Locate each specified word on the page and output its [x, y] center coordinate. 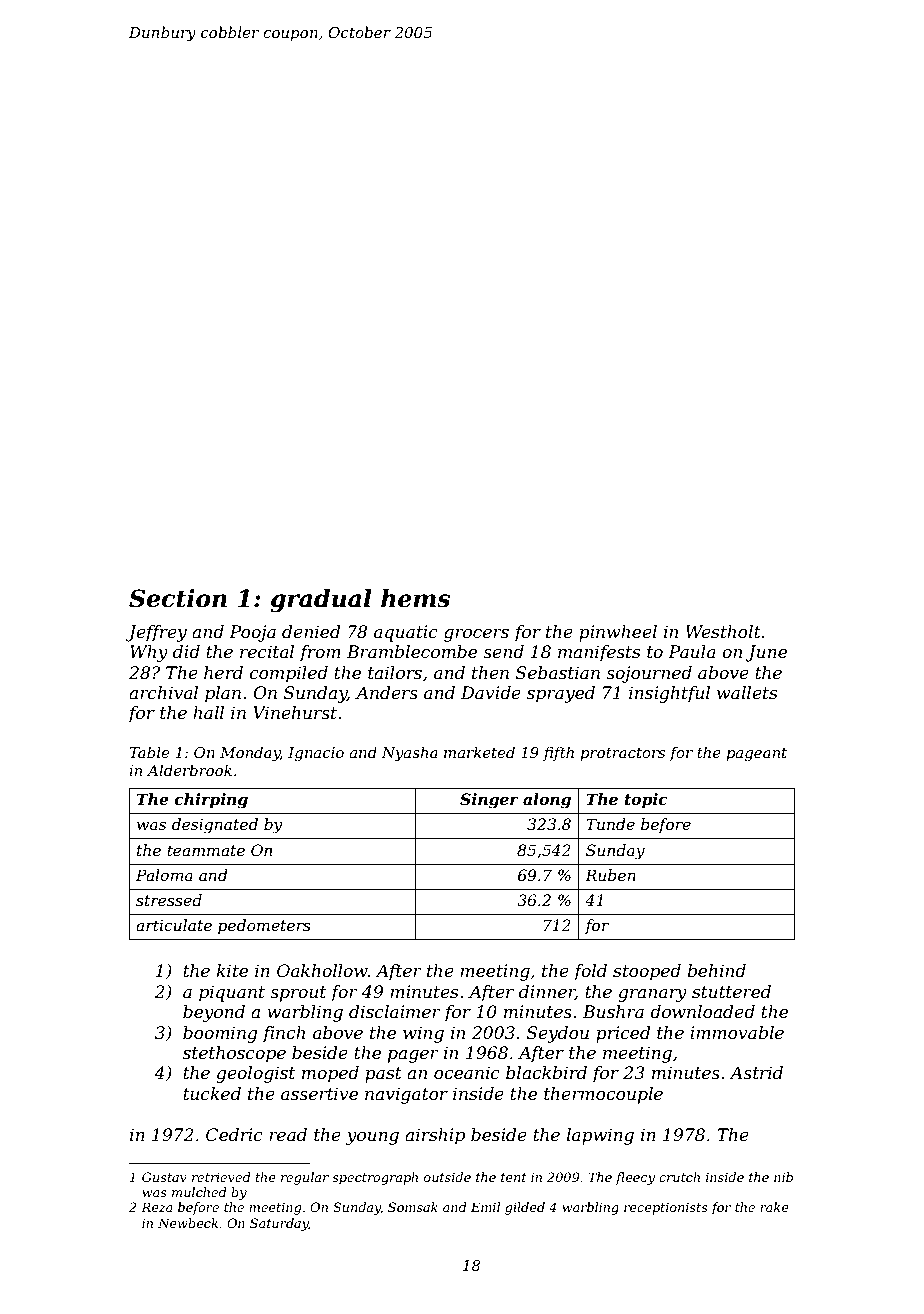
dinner [547, 992]
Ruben [610, 875]
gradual [321, 601]
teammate [206, 850]
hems [415, 598]
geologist [255, 1074]
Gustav [164, 1177]
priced [623, 1034]
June [766, 653]
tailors [395, 673]
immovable [737, 1033]
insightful [669, 694]
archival [163, 693]
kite [232, 970]
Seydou [558, 1034]
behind [716, 970]
